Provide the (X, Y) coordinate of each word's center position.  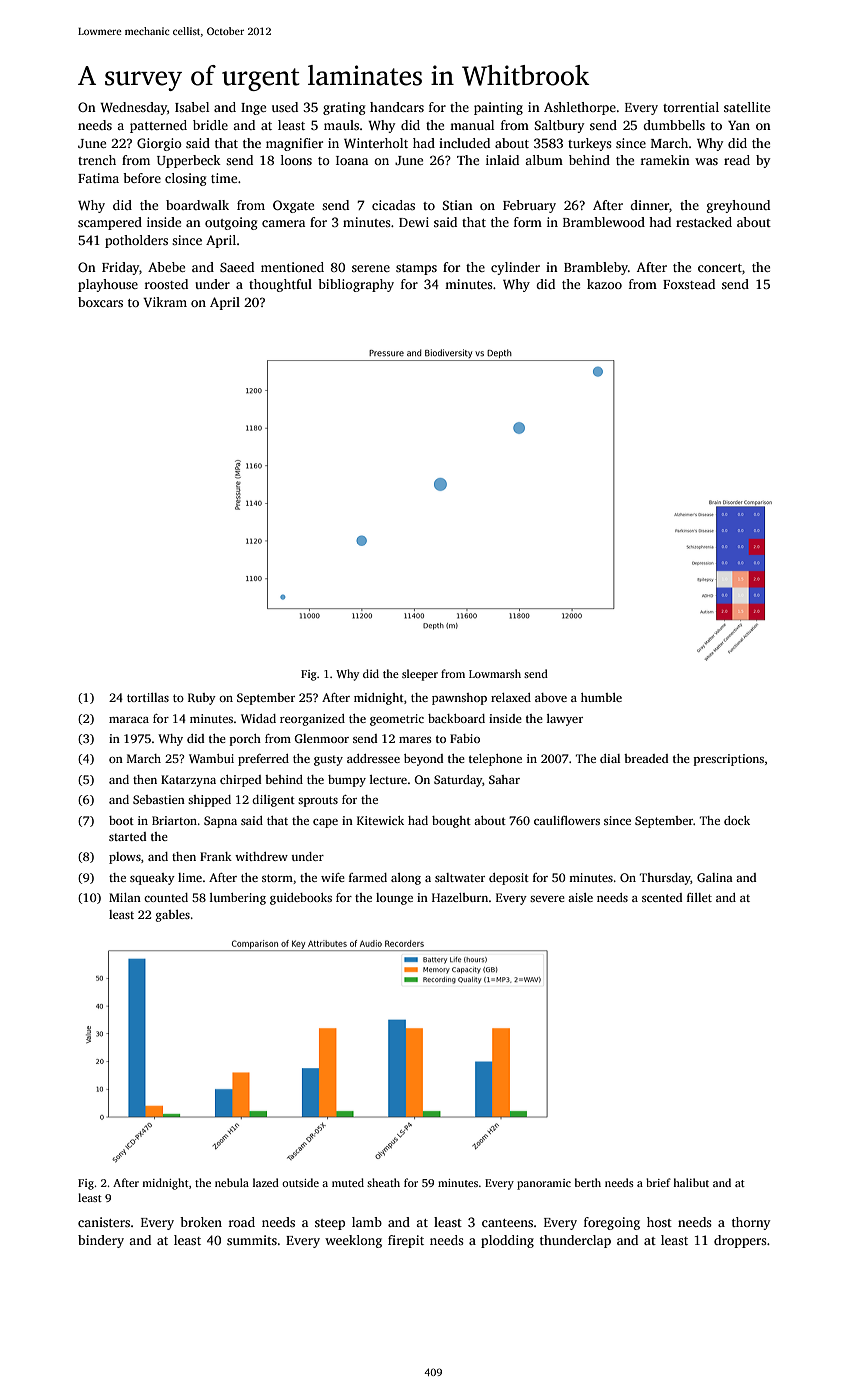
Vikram (165, 302)
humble (601, 697)
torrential (691, 107)
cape (325, 823)
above (551, 697)
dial (610, 758)
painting (498, 108)
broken (201, 1222)
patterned (158, 126)
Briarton (174, 820)
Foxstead (689, 284)
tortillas (148, 697)
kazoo (604, 284)
